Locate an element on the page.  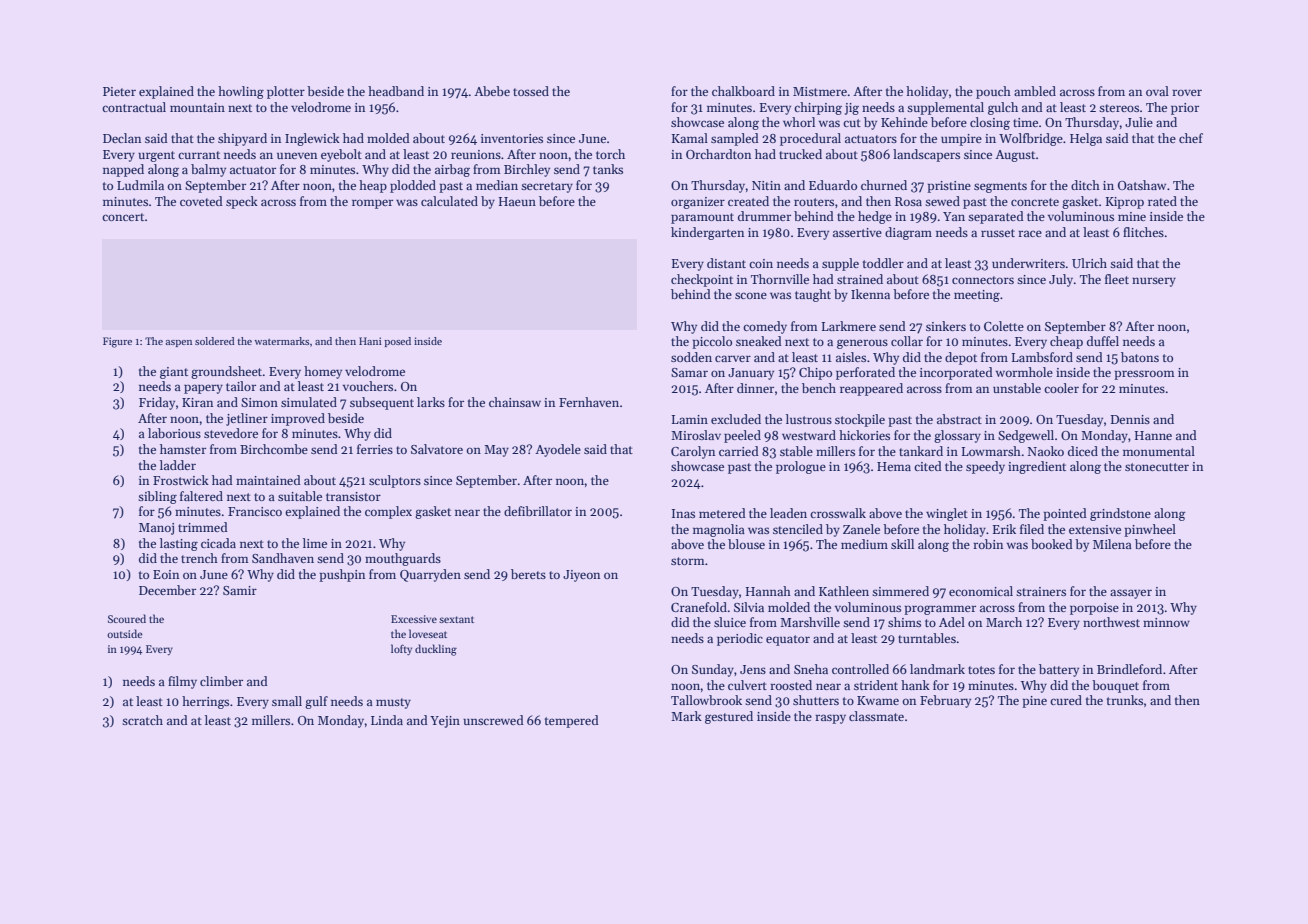
Hanne is located at coordinates (1153, 435).
